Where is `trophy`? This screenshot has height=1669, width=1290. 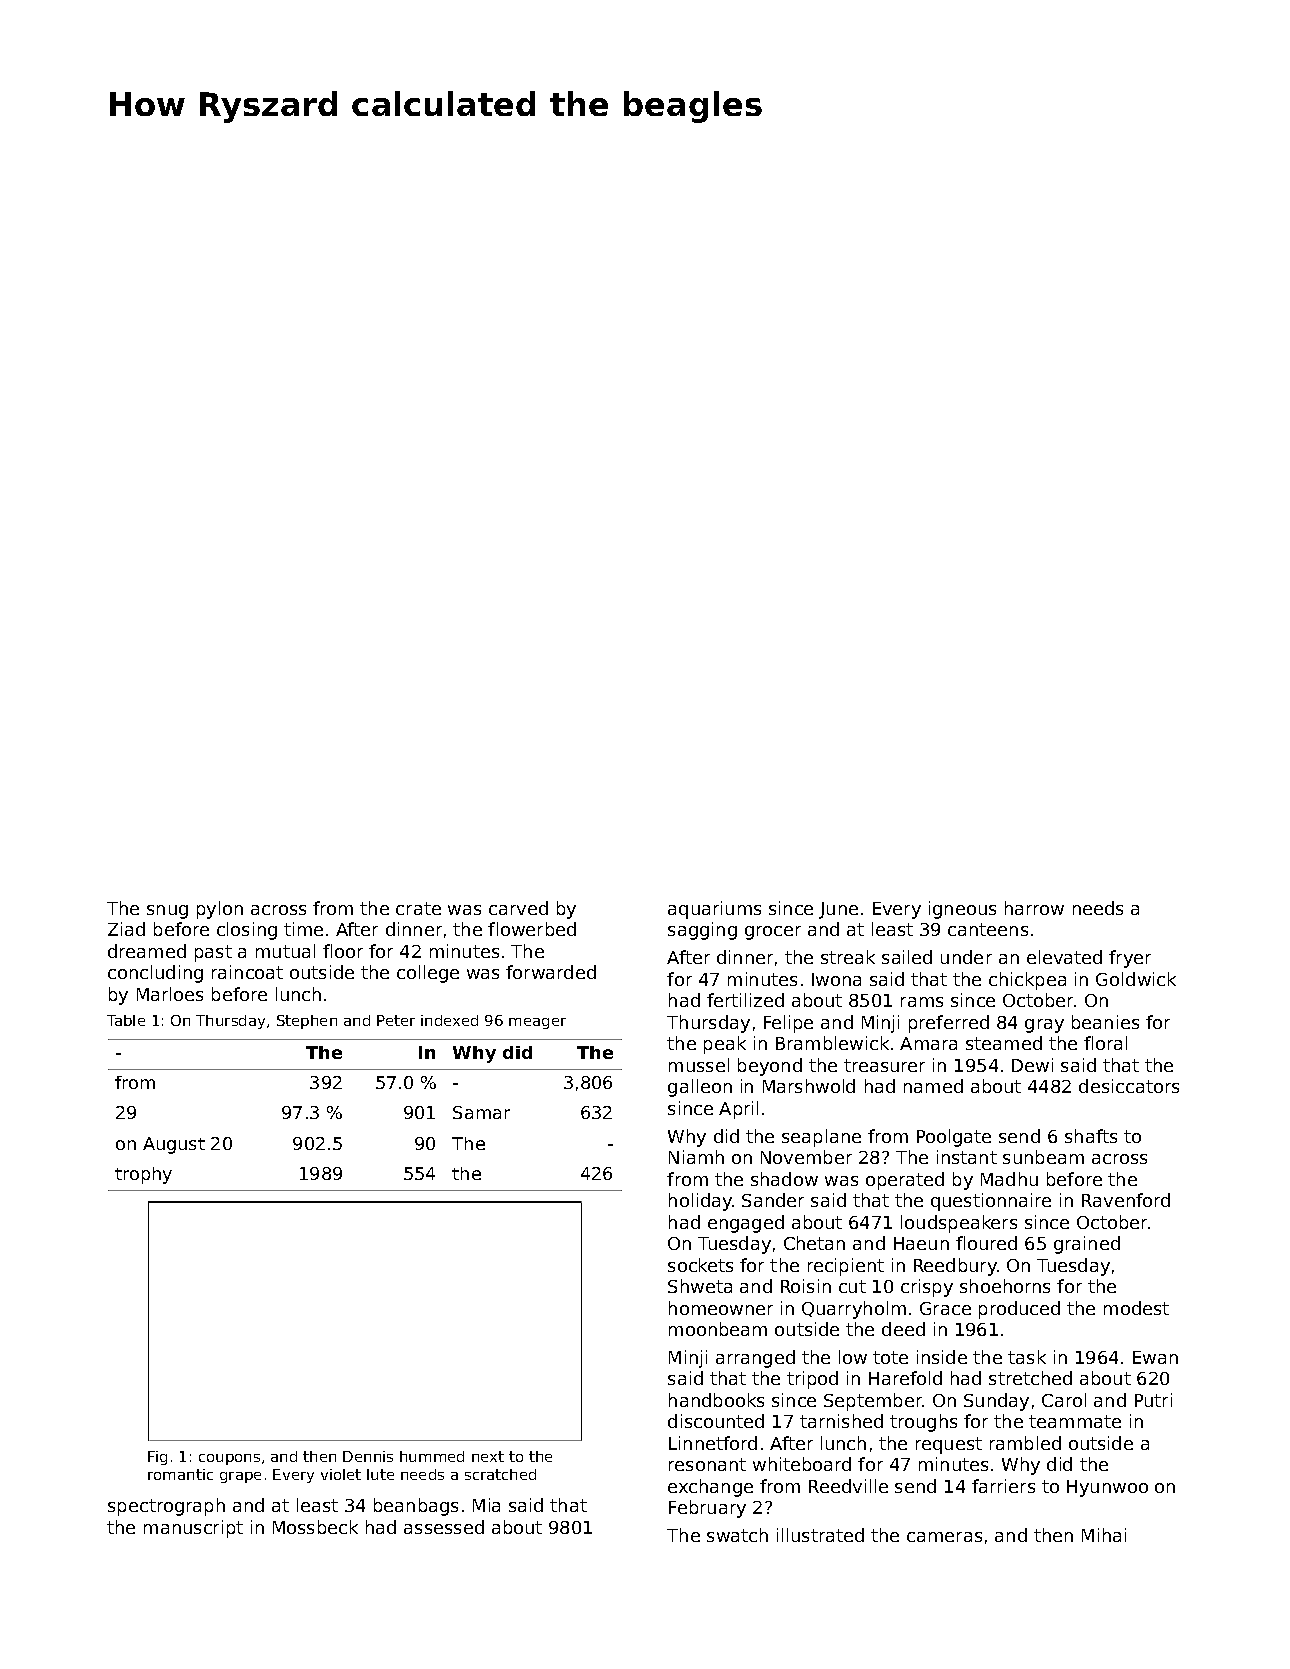 trophy is located at coordinates (143, 1175).
